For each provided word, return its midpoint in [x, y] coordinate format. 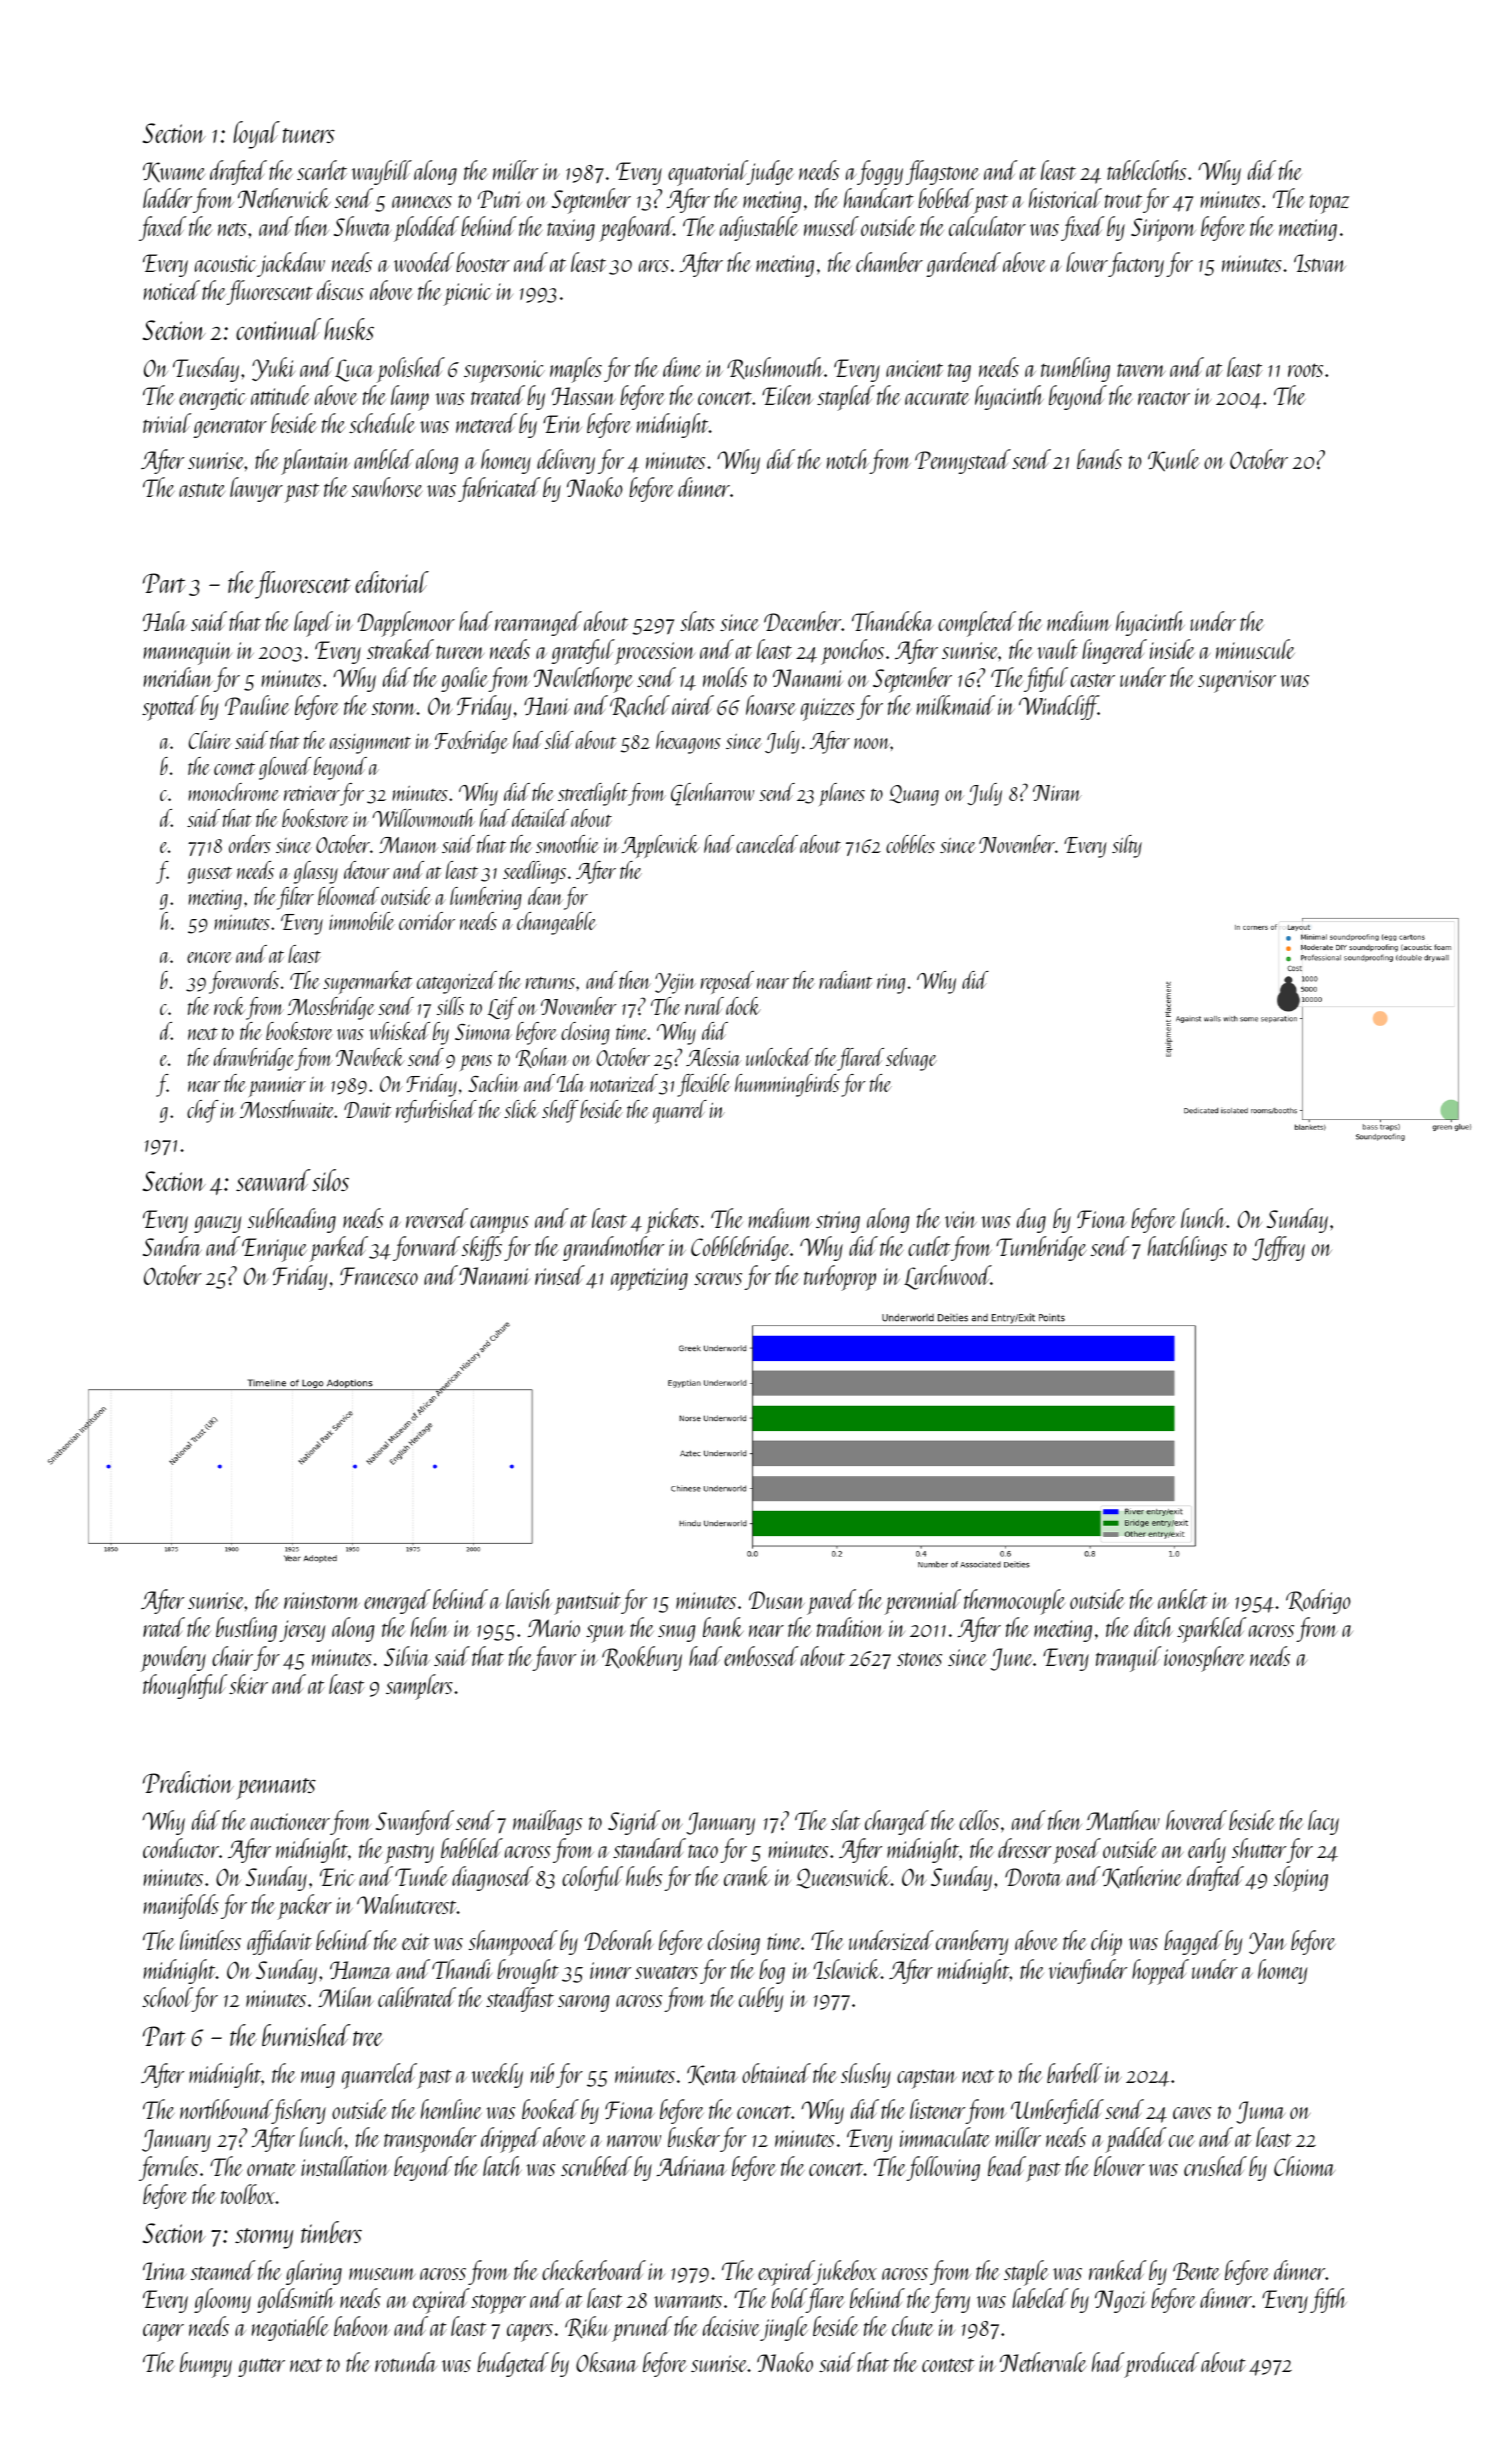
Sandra [172, 1246]
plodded [426, 229]
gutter [261, 2367]
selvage [911, 1059]
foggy [880, 172]
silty [1127, 846]
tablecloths [1146, 170]
